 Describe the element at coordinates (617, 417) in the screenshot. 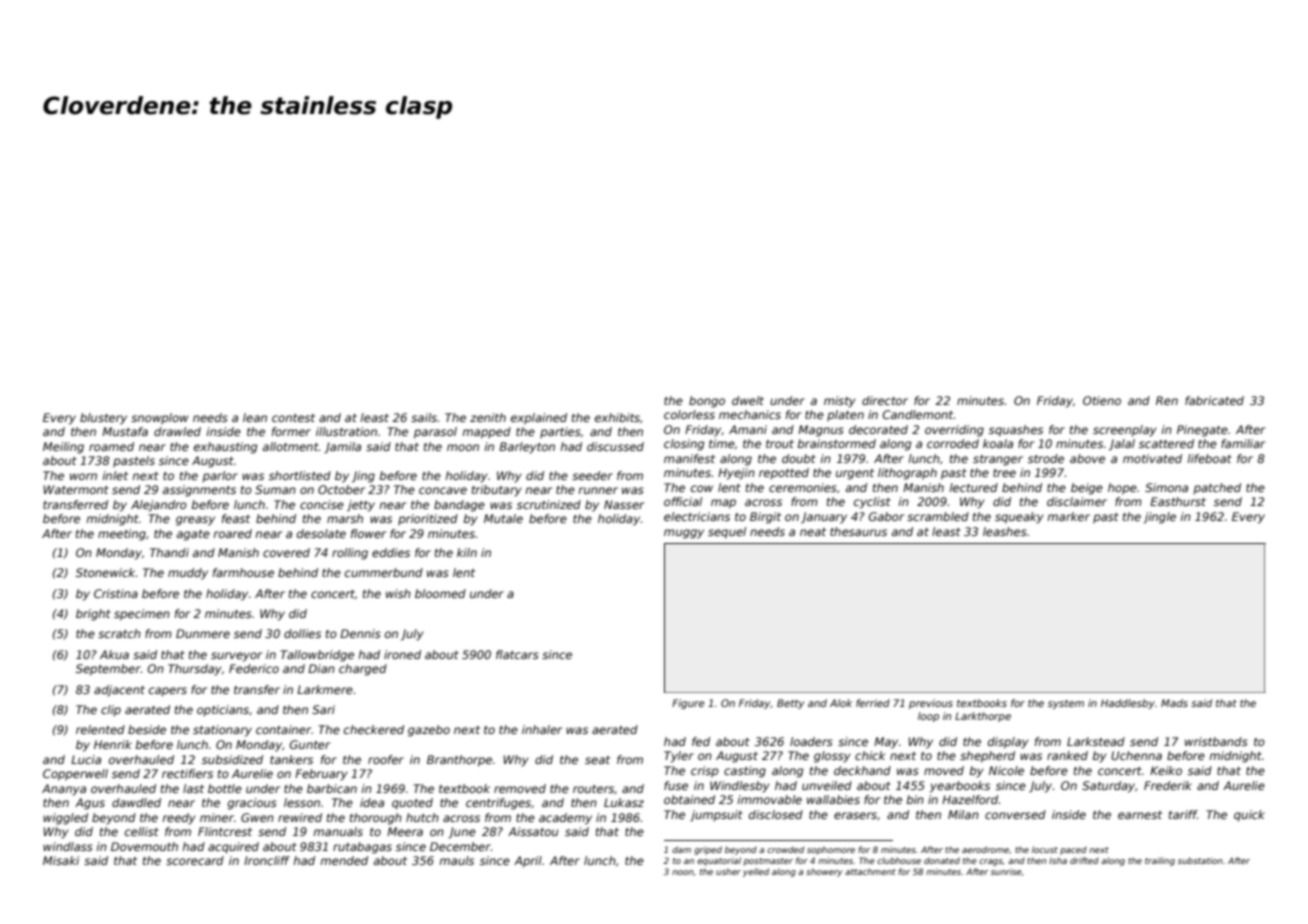

I see `exhibits` at that location.
